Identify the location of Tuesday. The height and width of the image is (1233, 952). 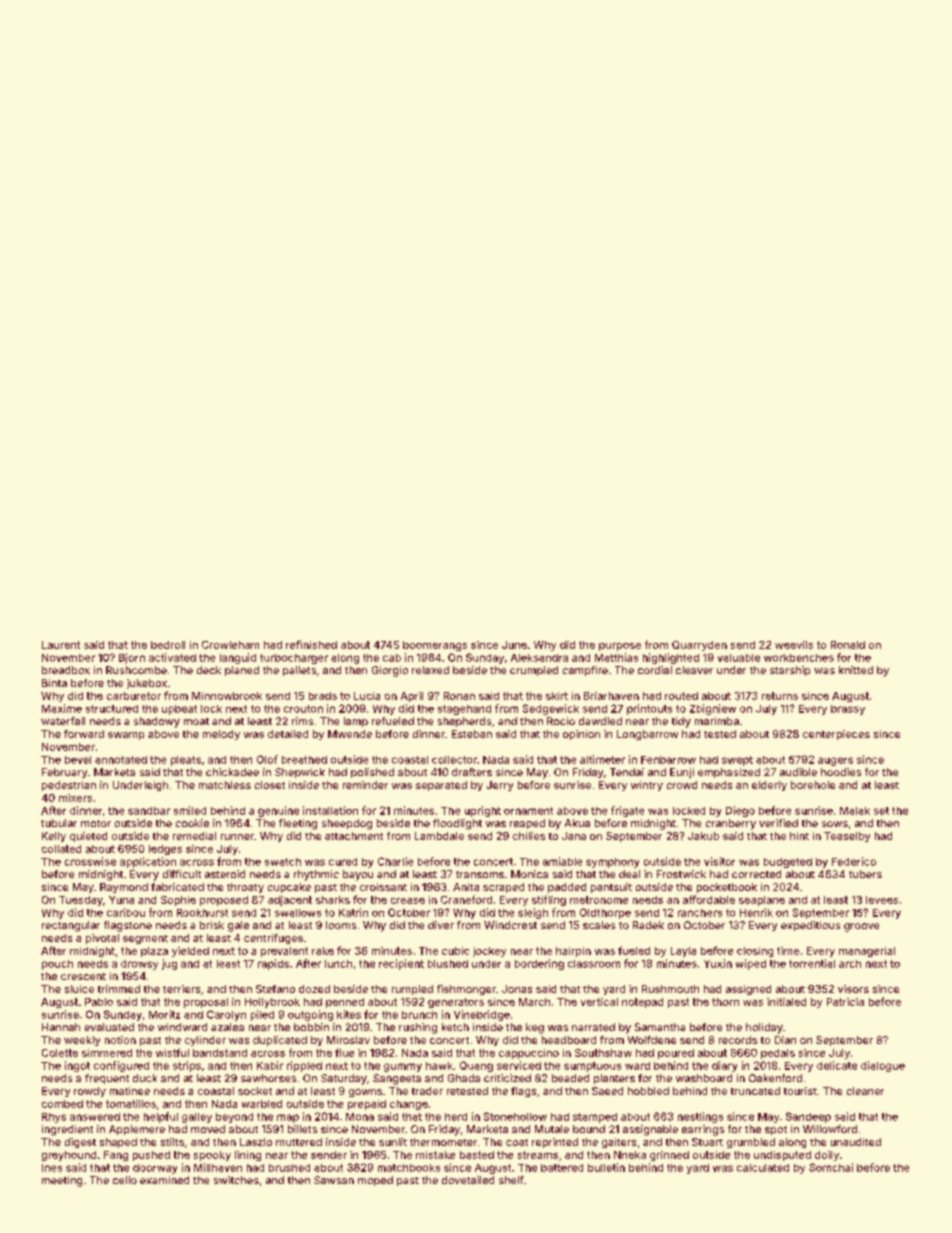
(81, 901).
